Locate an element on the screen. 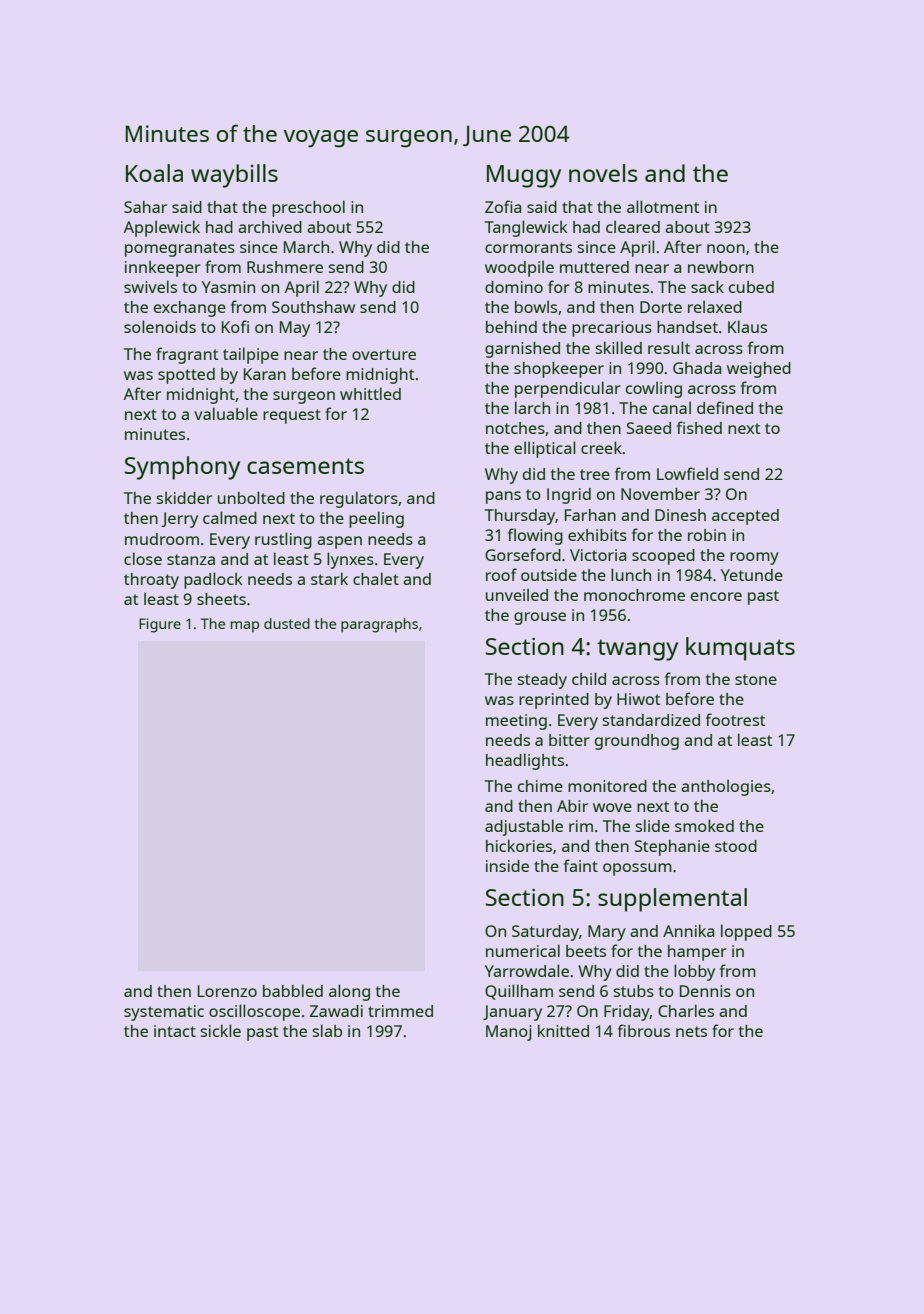  headlights is located at coordinates (525, 761).
